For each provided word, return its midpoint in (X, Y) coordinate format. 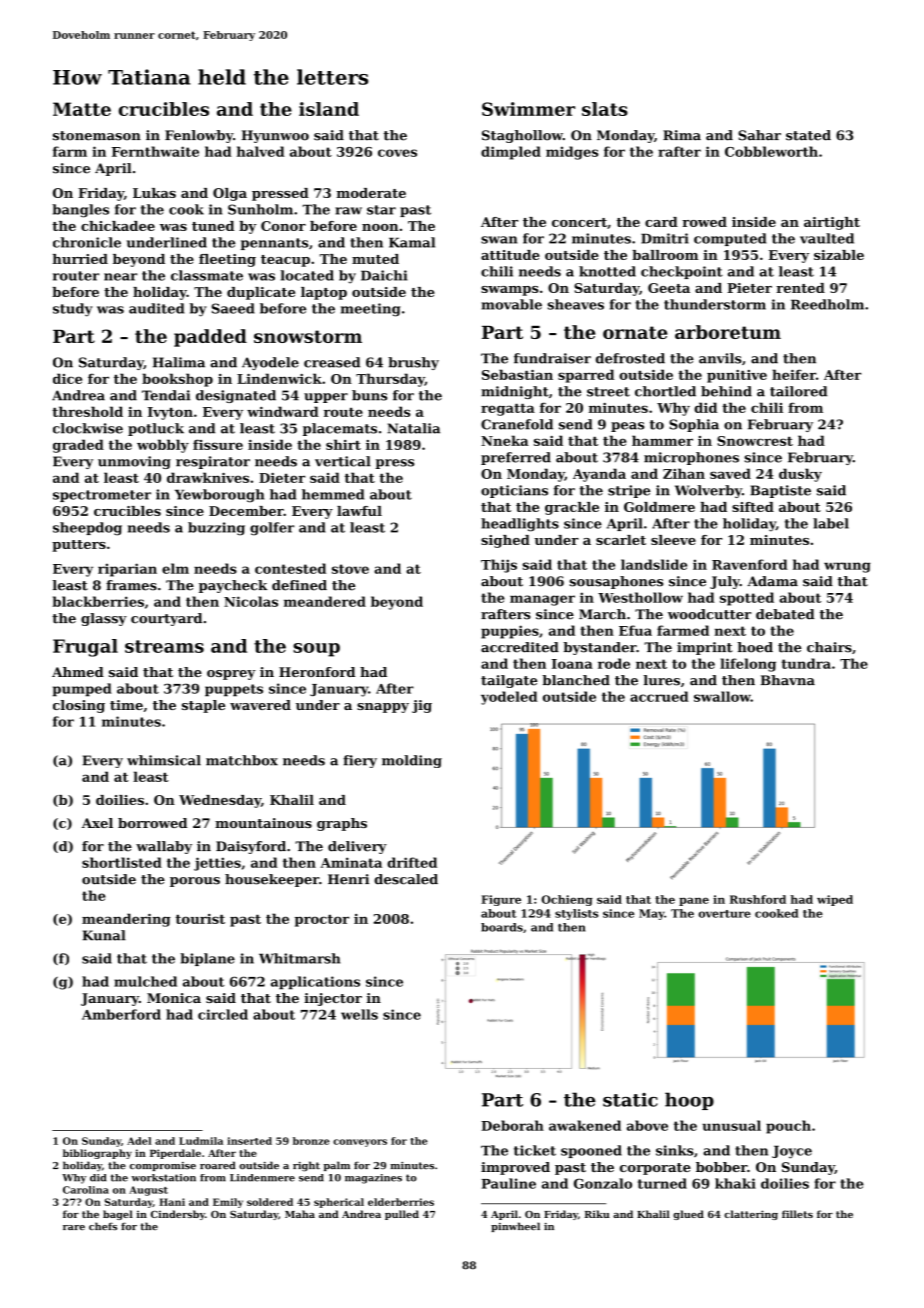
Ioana (572, 664)
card (661, 222)
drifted (412, 862)
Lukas (154, 193)
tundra (806, 663)
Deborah (512, 1125)
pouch (788, 1127)
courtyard (166, 619)
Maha (300, 1214)
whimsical (164, 760)
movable (511, 304)
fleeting (227, 260)
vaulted (827, 238)
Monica (174, 998)
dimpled (511, 153)
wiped (835, 900)
